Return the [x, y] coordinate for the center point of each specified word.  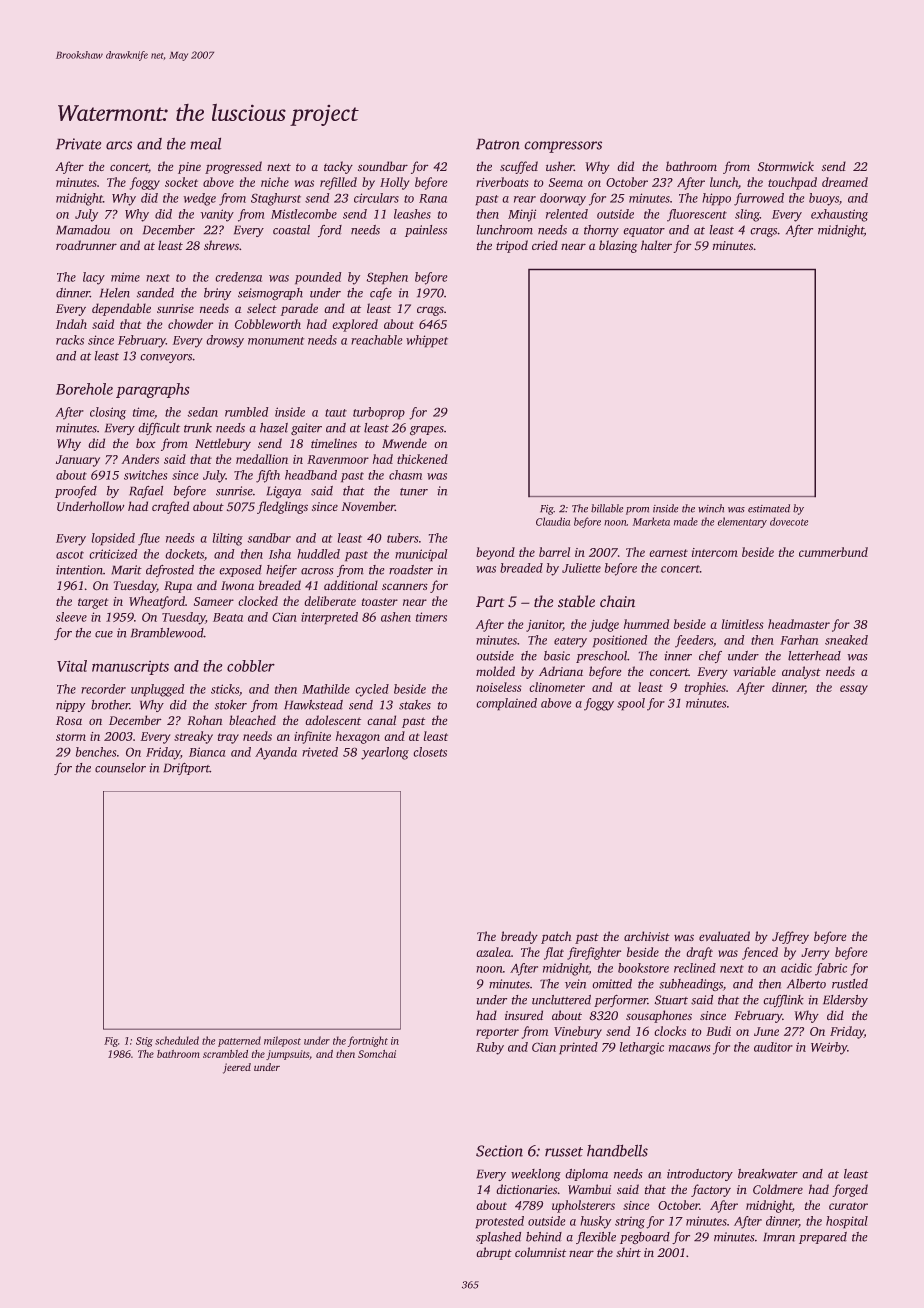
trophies [705, 688]
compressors [563, 147]
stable [576, 601]
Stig [144, 1042]
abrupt [494, 1253]
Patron [498, 144]
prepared [823, 1238]
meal [205, 143]
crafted [170, 507]
